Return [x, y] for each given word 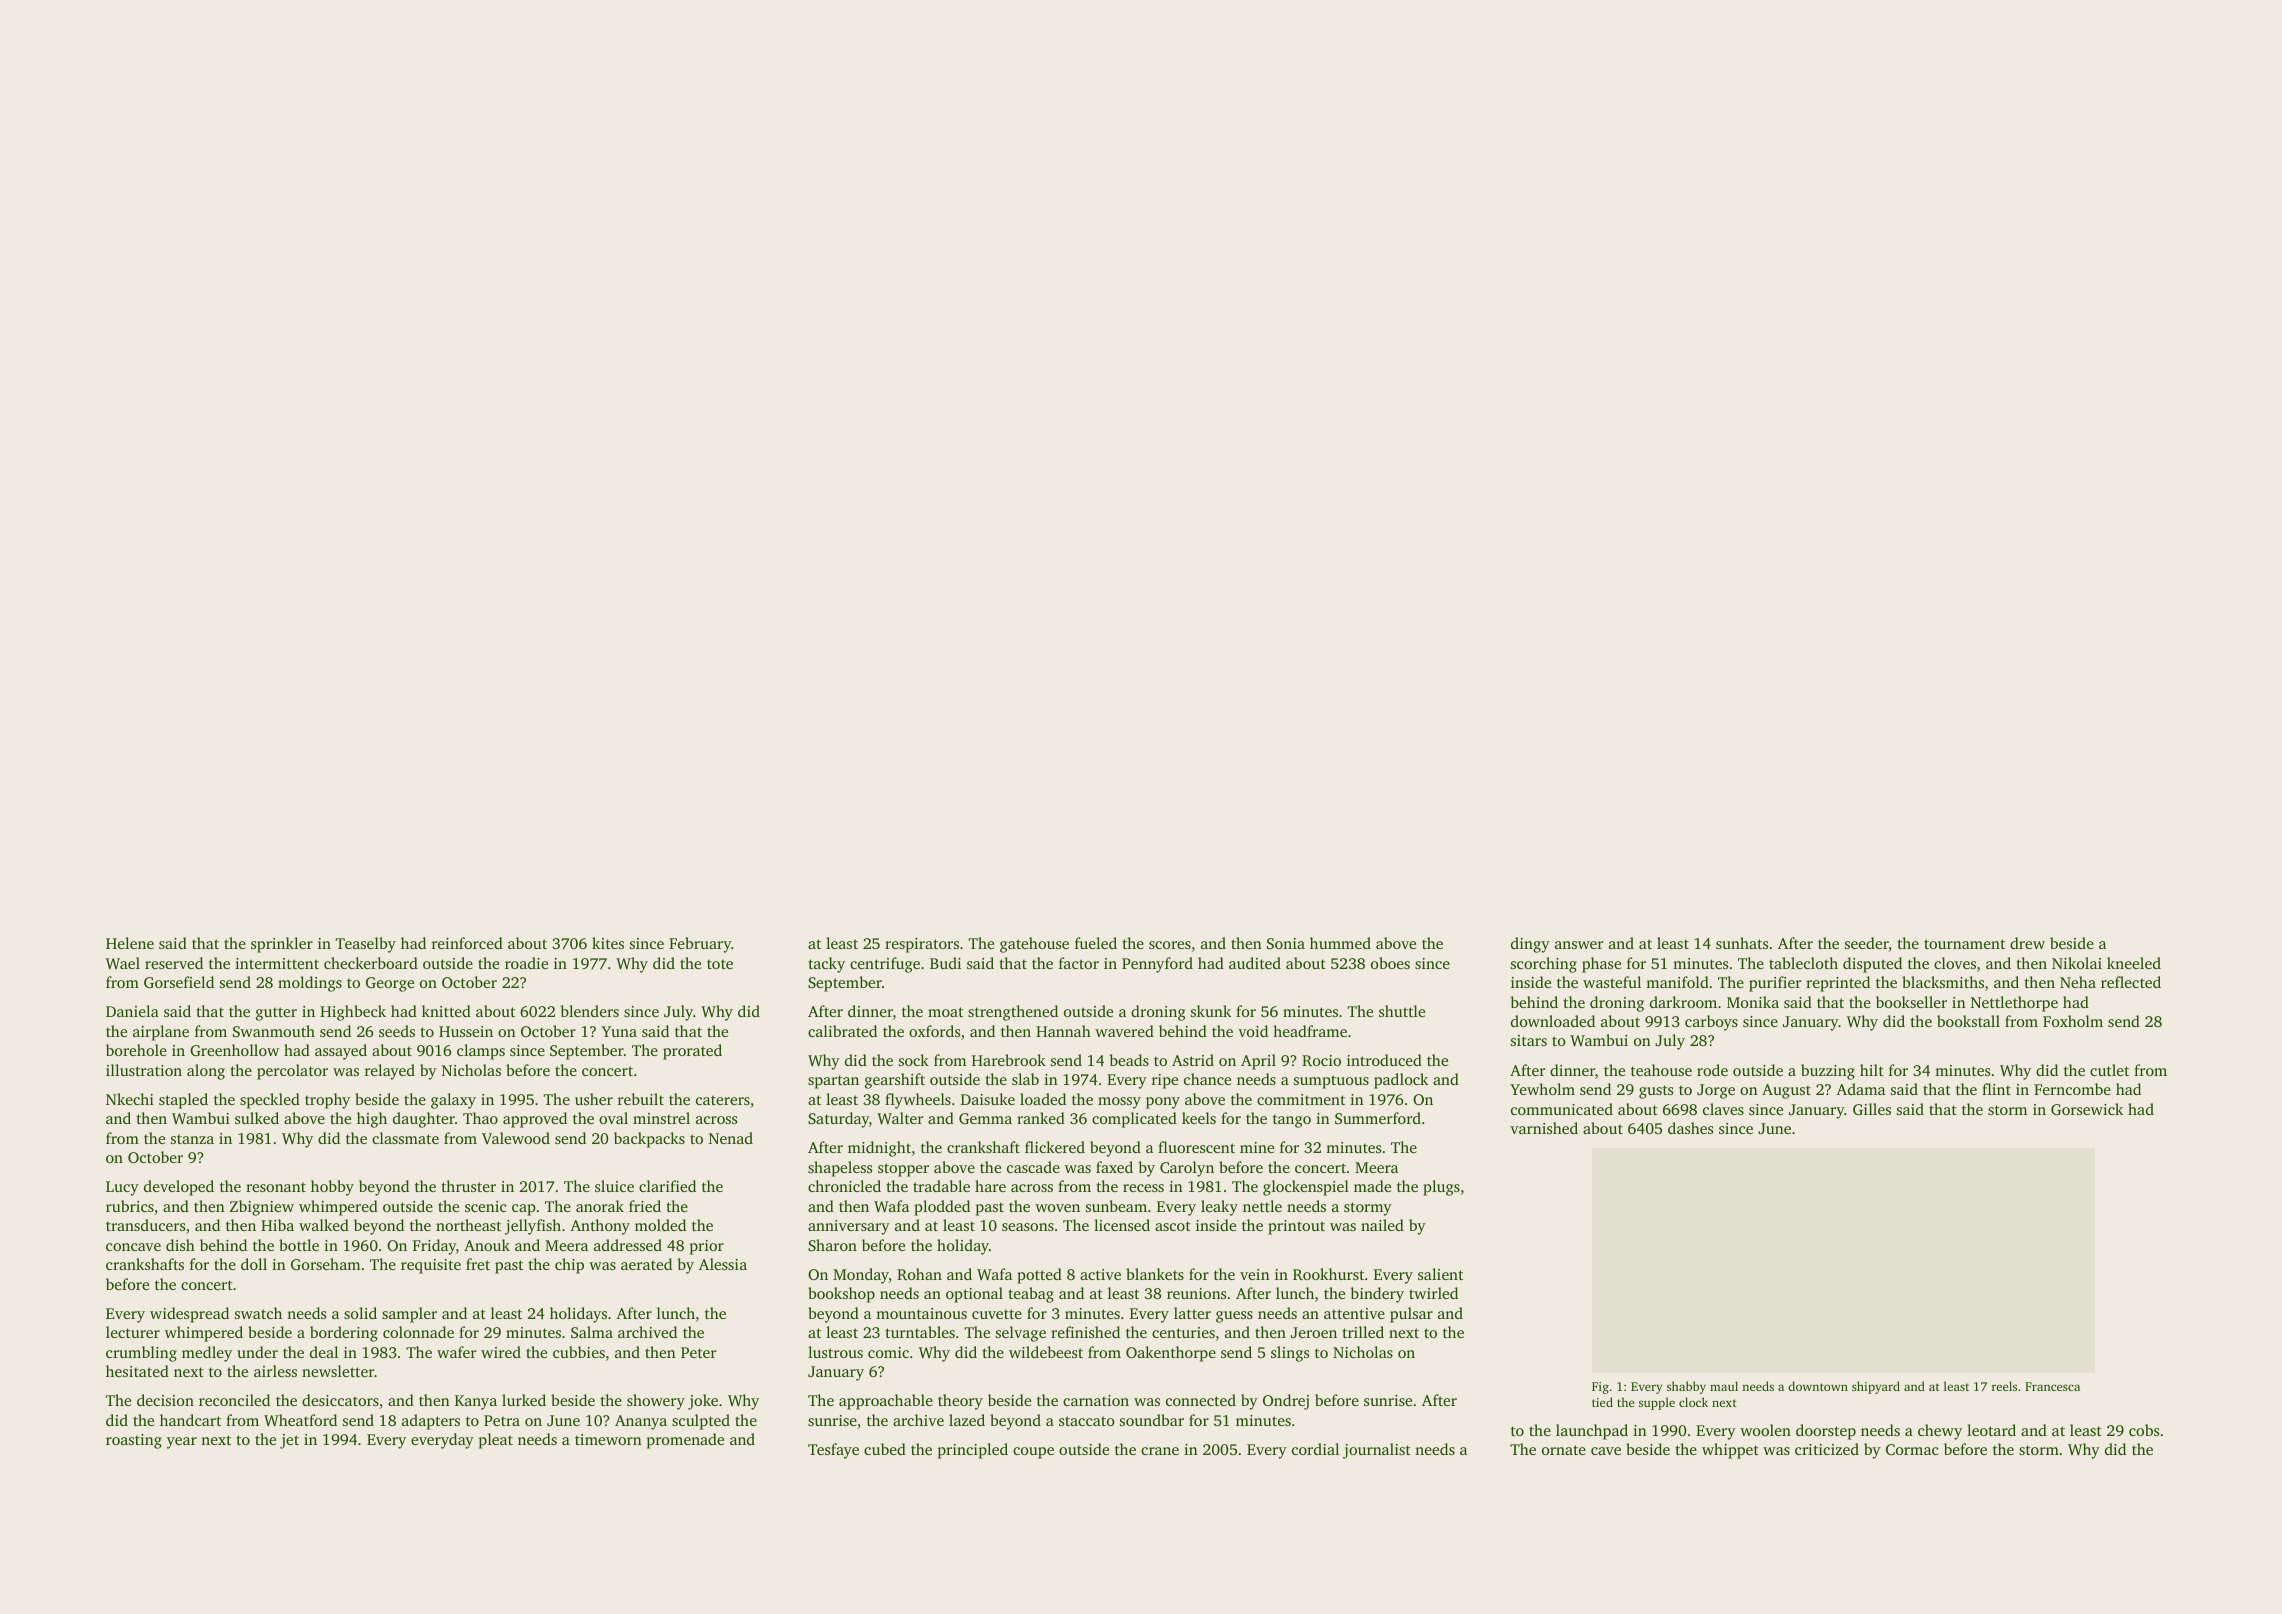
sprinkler [282, 945]
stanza [192, 1139]
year [182, 1443]
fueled [1096, 943]
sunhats [1742, 943]
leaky [1219, 1208]
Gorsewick [2087, 1109]
